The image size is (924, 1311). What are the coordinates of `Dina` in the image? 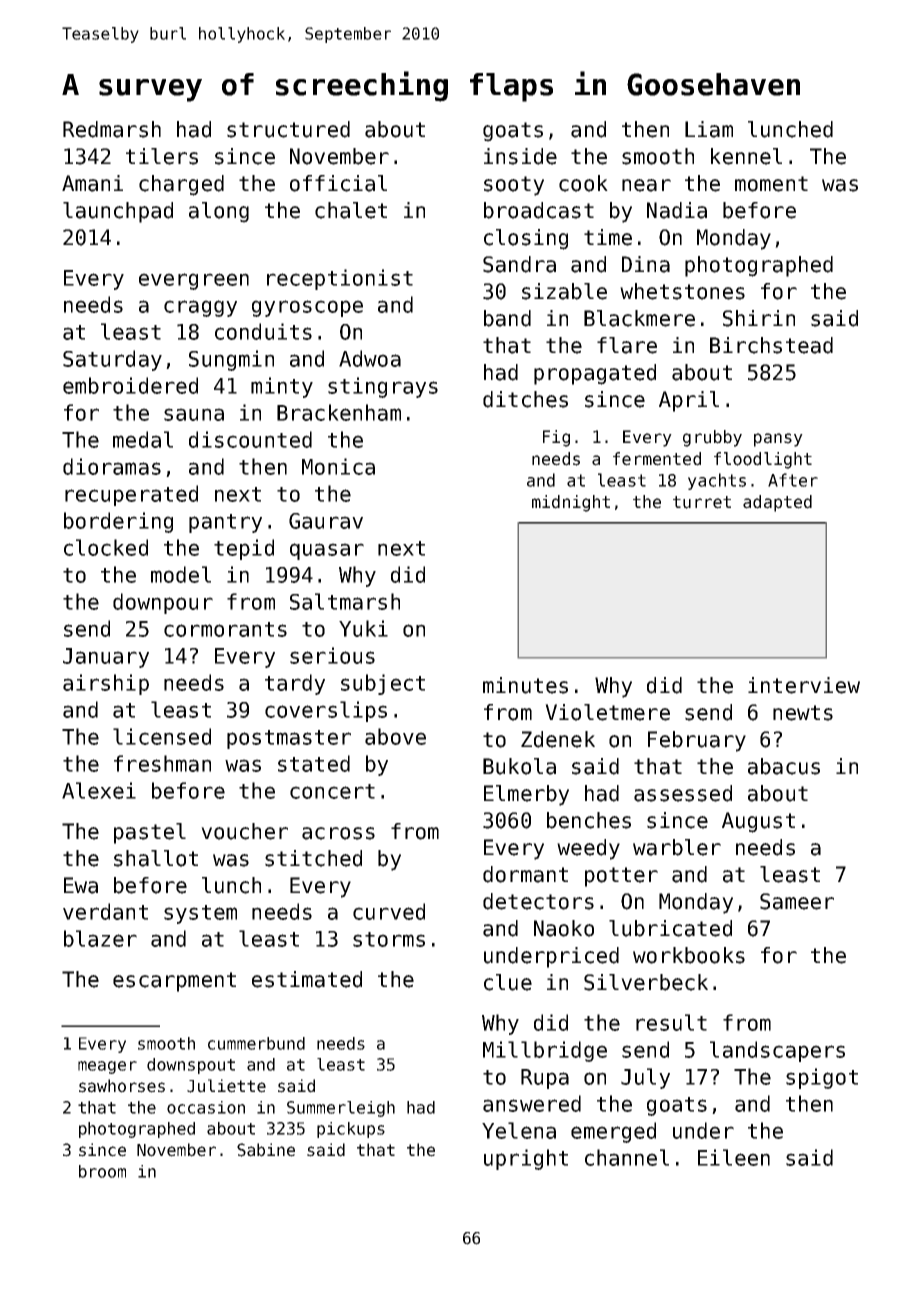 It's located at (646, 264).
